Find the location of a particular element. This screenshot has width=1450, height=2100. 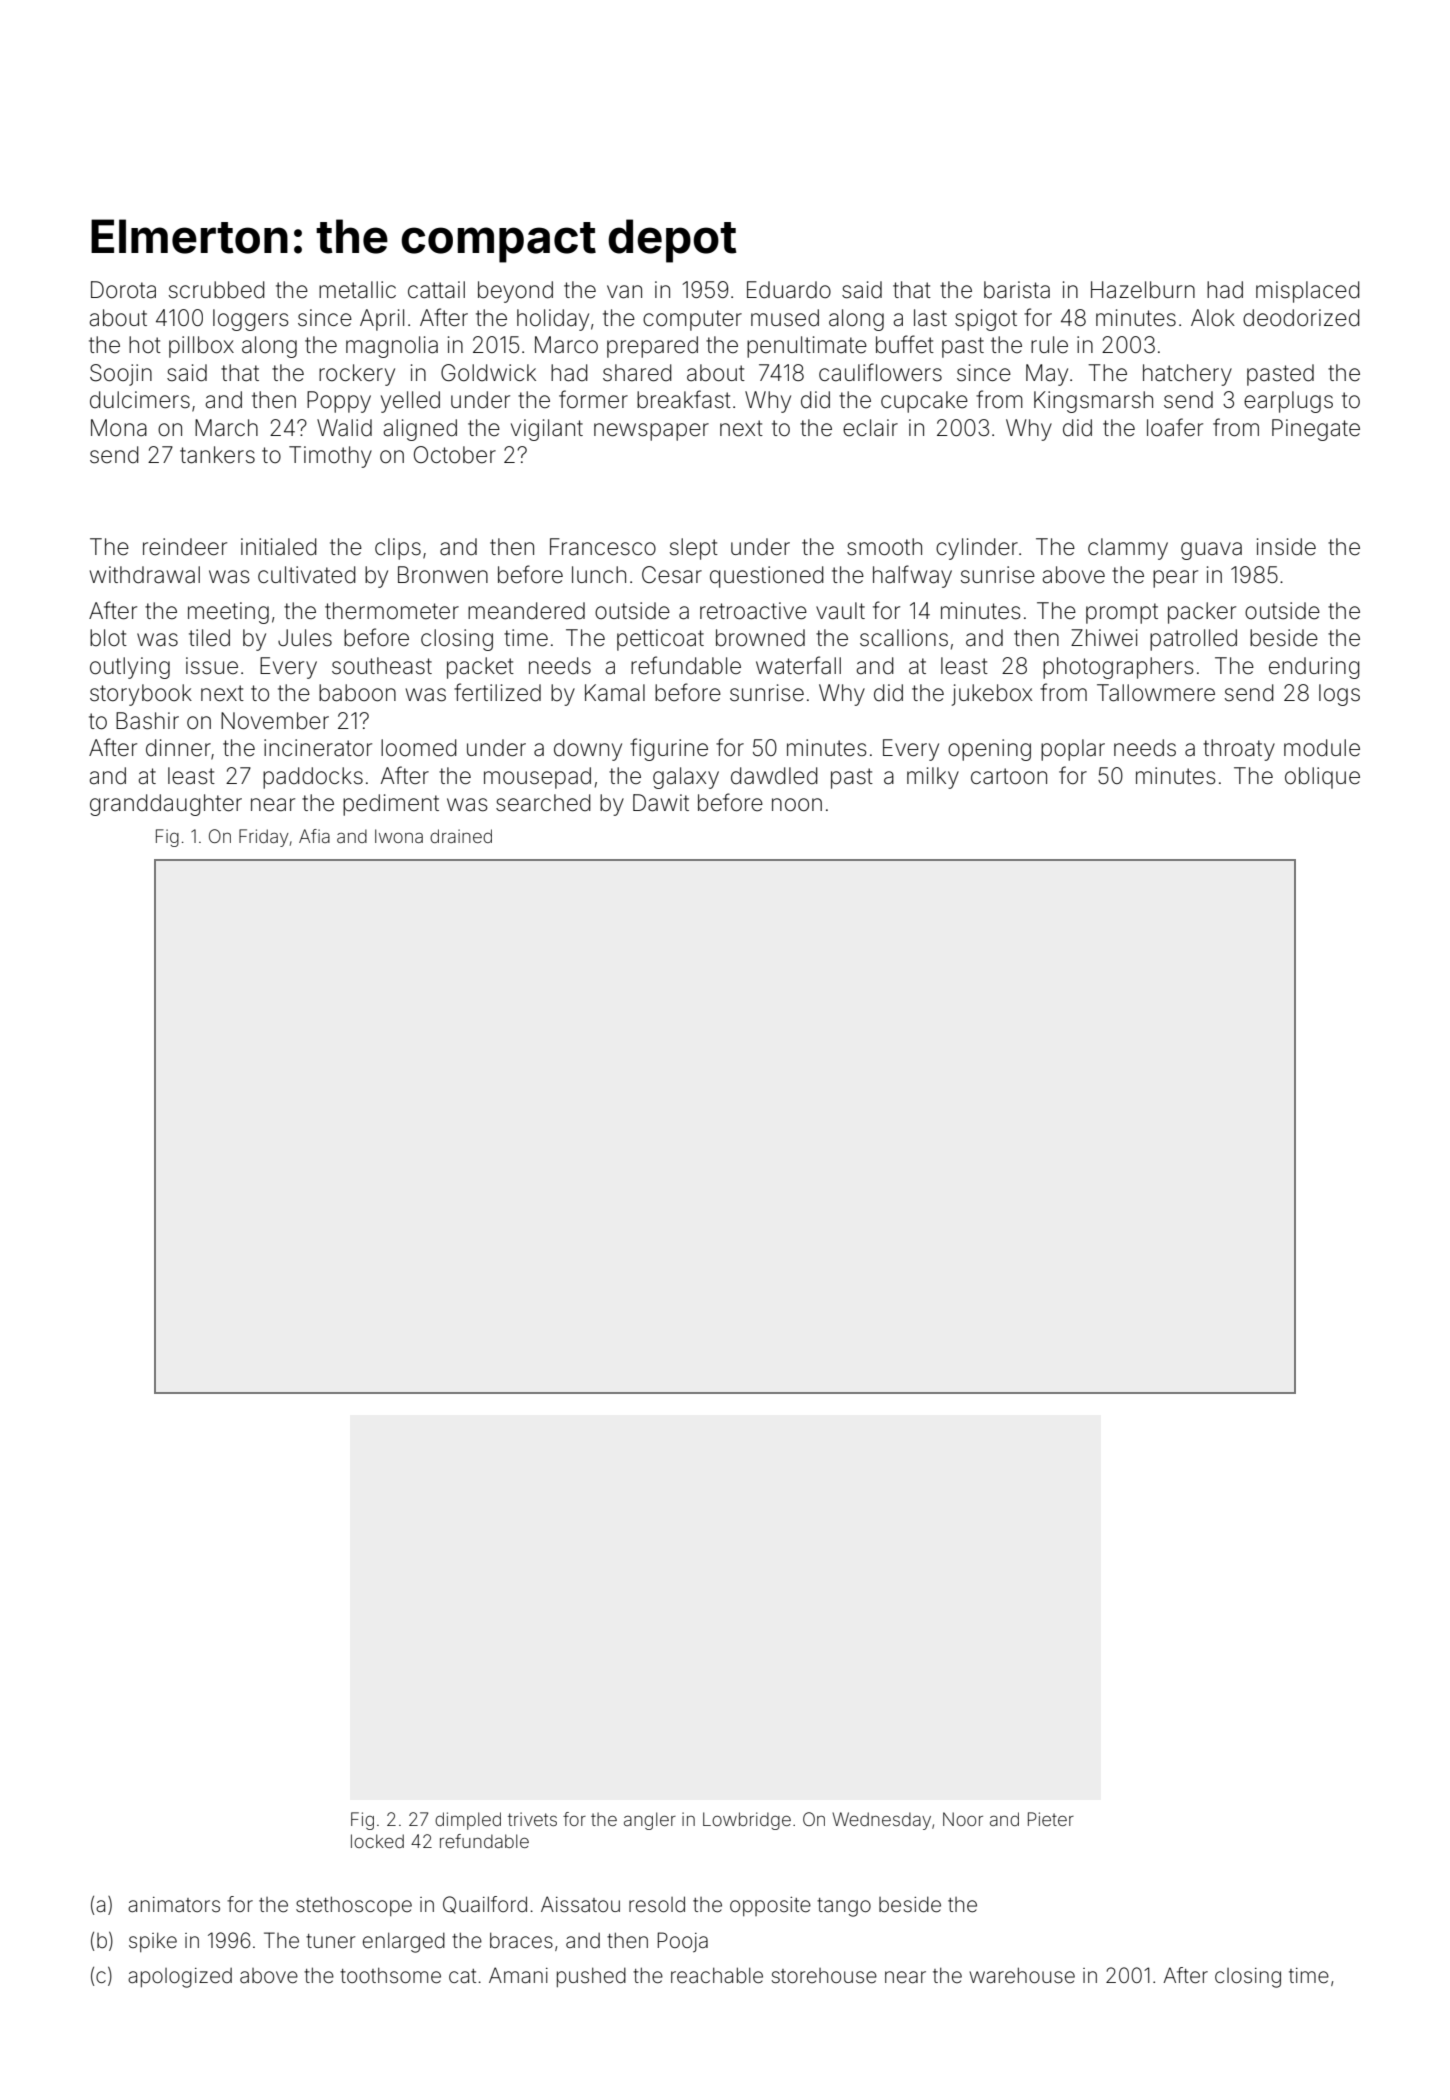

Noor is located at coordinates (963, 1819).
